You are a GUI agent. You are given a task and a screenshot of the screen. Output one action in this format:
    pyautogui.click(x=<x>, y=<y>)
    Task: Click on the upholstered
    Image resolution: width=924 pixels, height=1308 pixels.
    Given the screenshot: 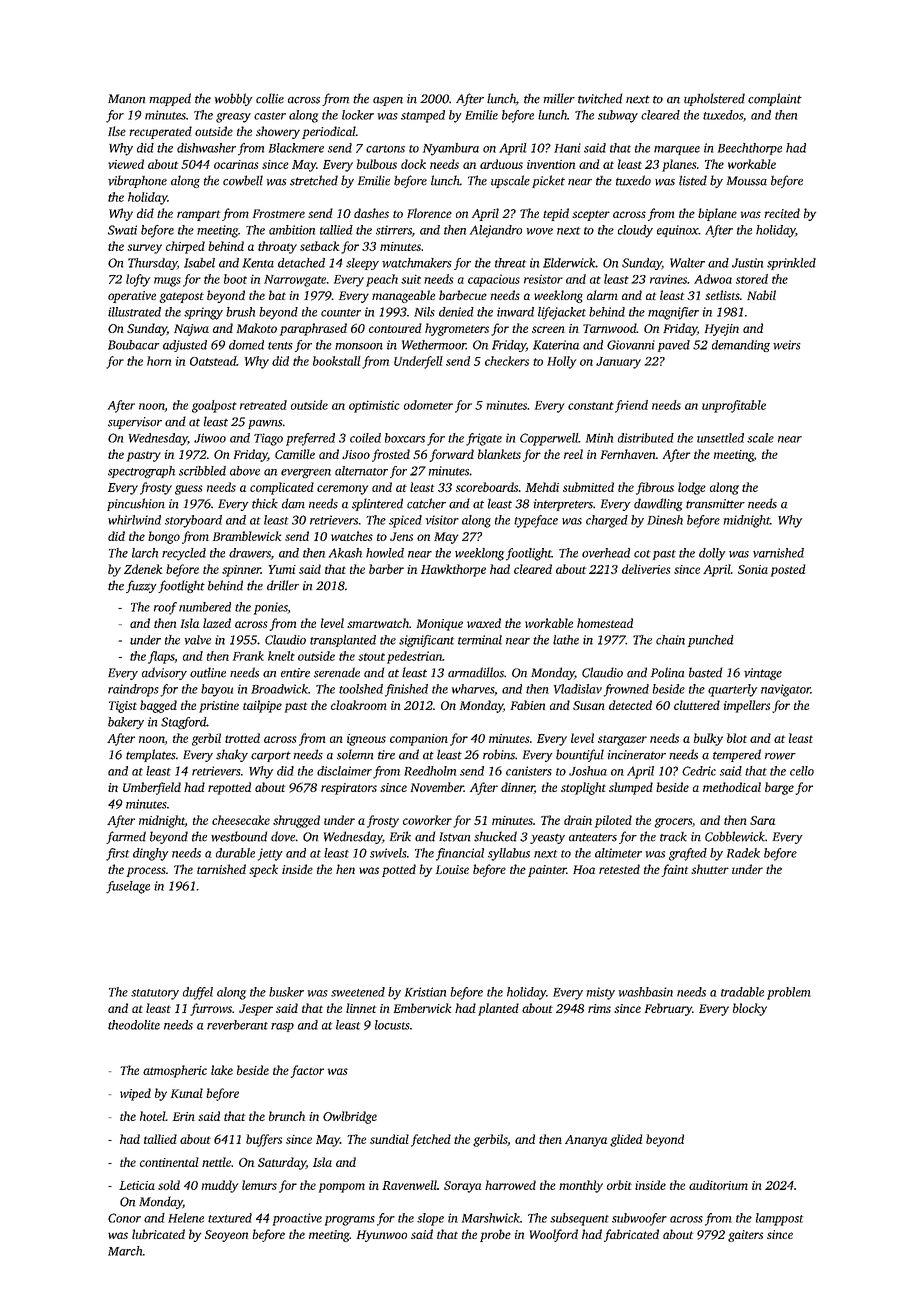 What is the action you would take?
    pyautogui.click(x=714, y=99)
